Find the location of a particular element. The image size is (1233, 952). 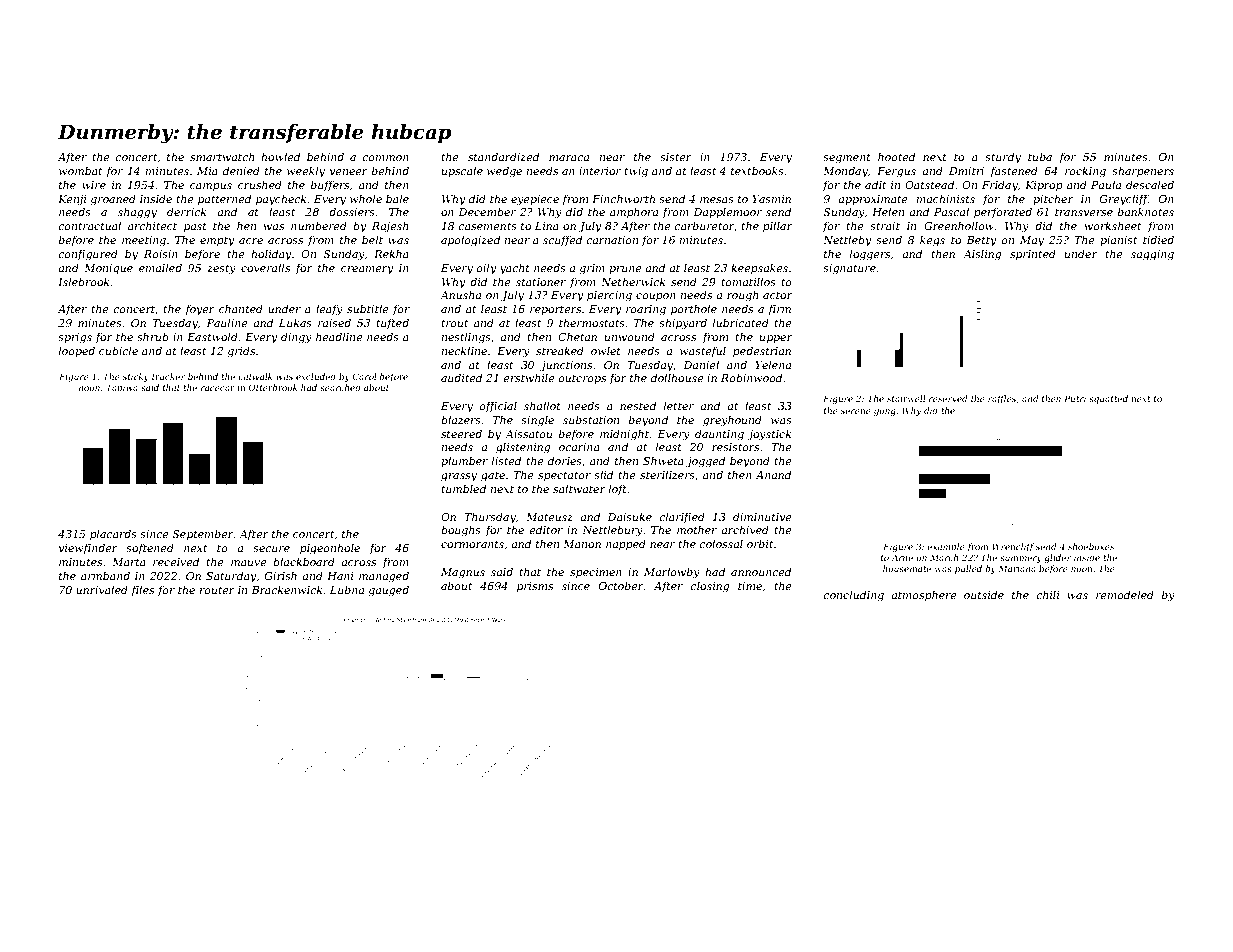

belt is located at coordinates (372, 239).
